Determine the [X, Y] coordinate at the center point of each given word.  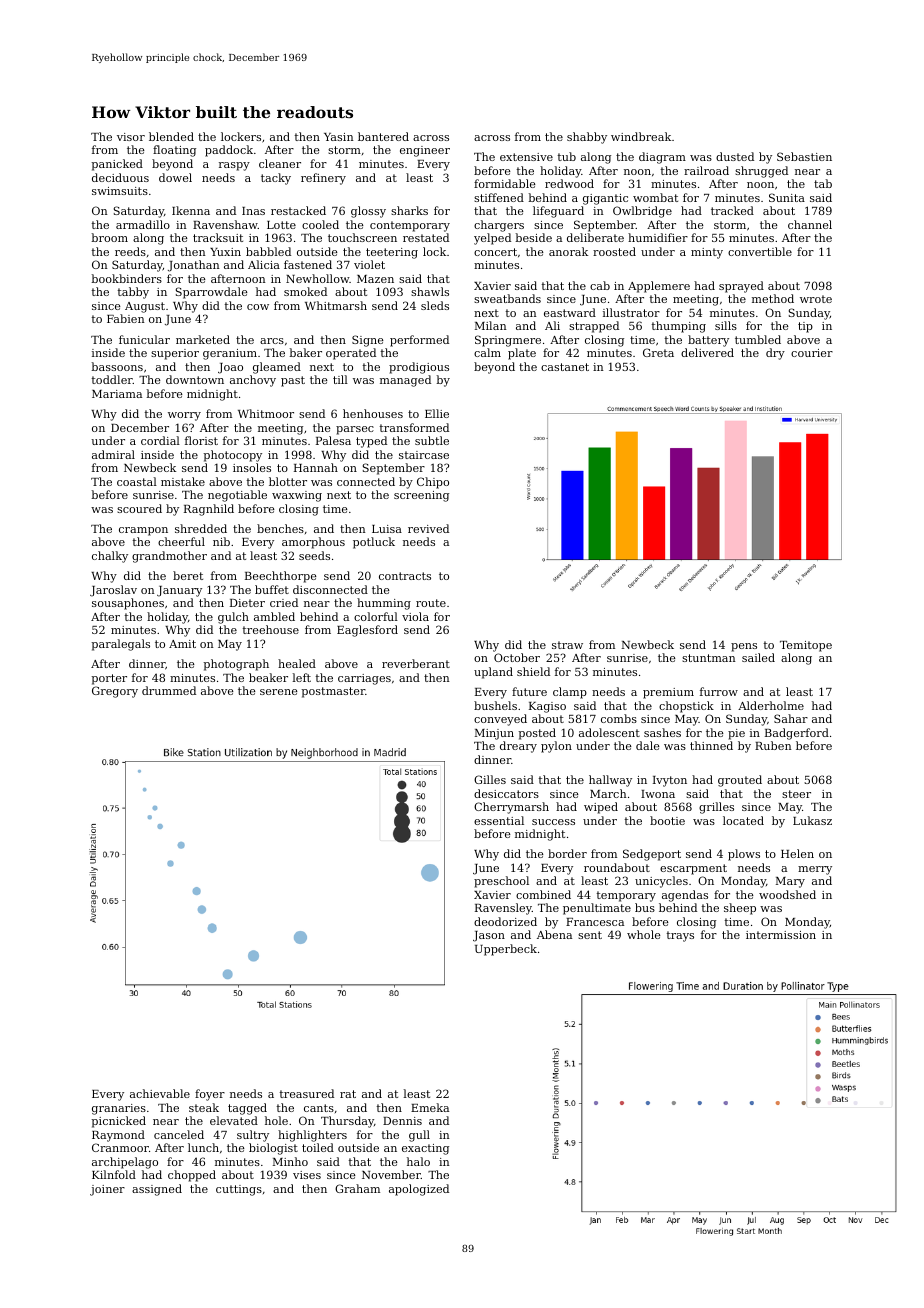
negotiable [237, 496]
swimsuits [120, 191]
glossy [368, 212]
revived [428, 528]
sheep [740, 909]
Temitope [806, 646]
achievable [160, 1093]
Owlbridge [642, 212]
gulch [233, 618]
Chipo [433, 483]
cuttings [239, 1190]
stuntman [709, 658]
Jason [489, 936]
